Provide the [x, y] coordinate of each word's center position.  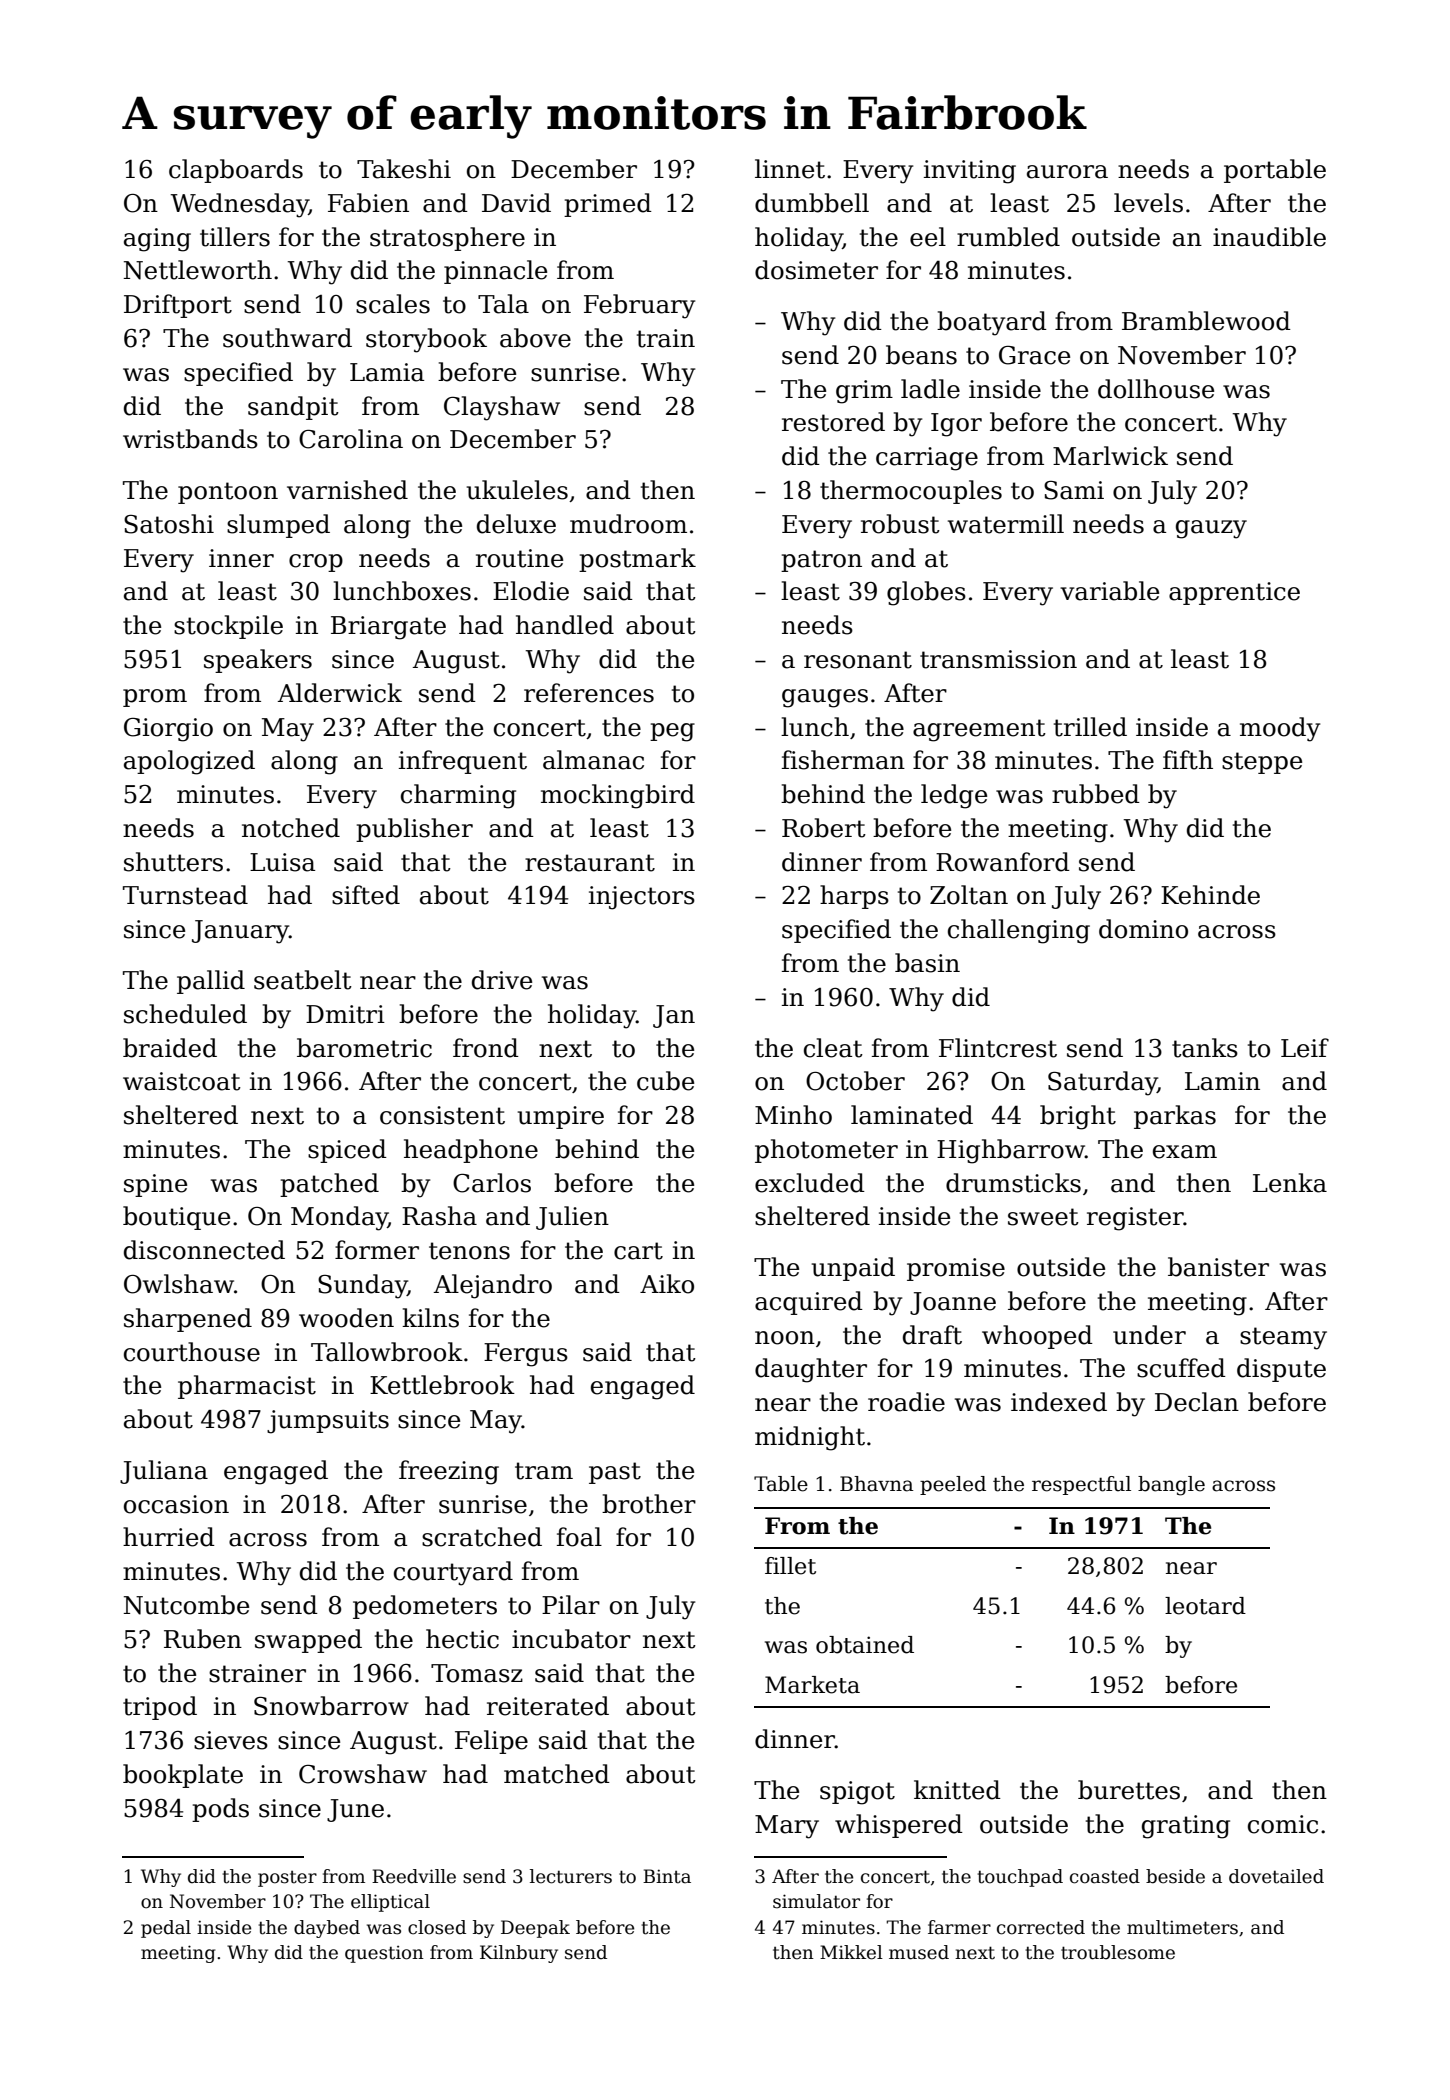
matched [557, 1774]
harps [854, 897]
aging [157, 240]
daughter [811, 1370]
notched [291, 828]
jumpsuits [328, 1422]
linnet [790, 169]
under [1149, 1335]
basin [927, 963]
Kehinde [1210, 895]
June [355, 1810]
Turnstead [185, 895]
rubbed [1096, 794]
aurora [1067, 172]
